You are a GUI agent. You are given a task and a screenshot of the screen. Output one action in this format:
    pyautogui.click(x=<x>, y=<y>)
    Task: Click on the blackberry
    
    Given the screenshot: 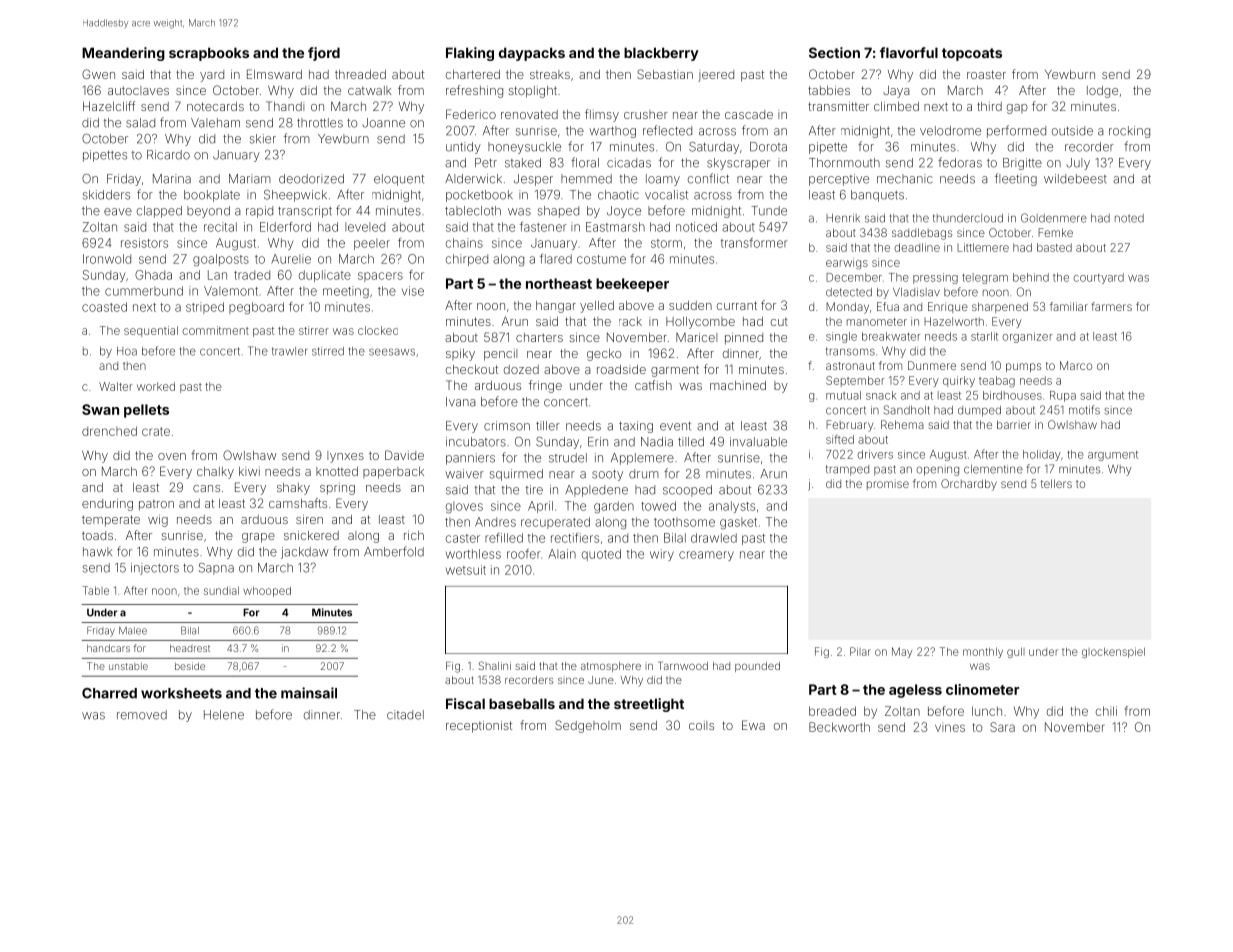 What is the action you would take?
    pyautogui.click(x=661, y=54)
